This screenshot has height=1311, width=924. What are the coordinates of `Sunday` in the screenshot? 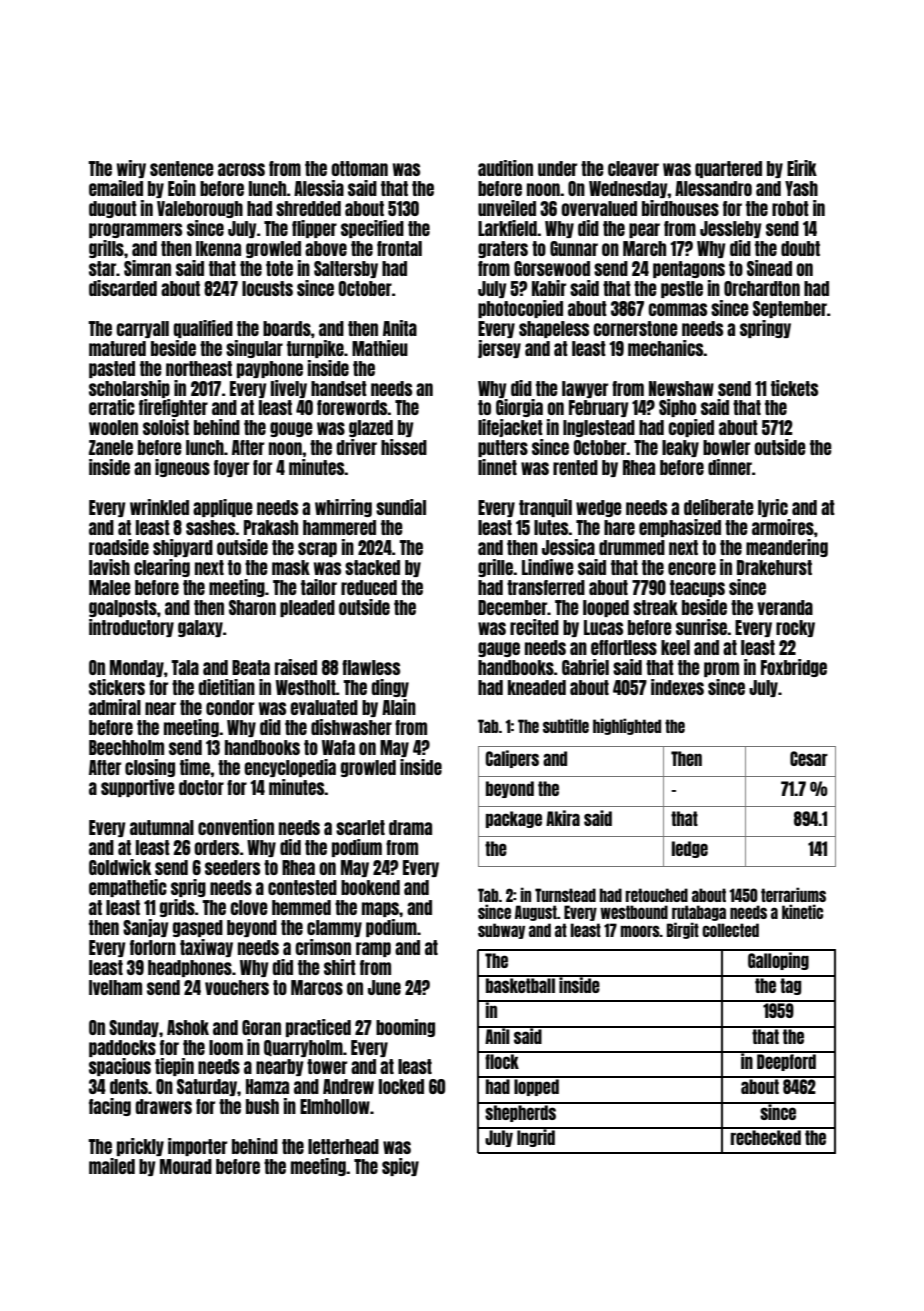 It's located at (134, 1028).
